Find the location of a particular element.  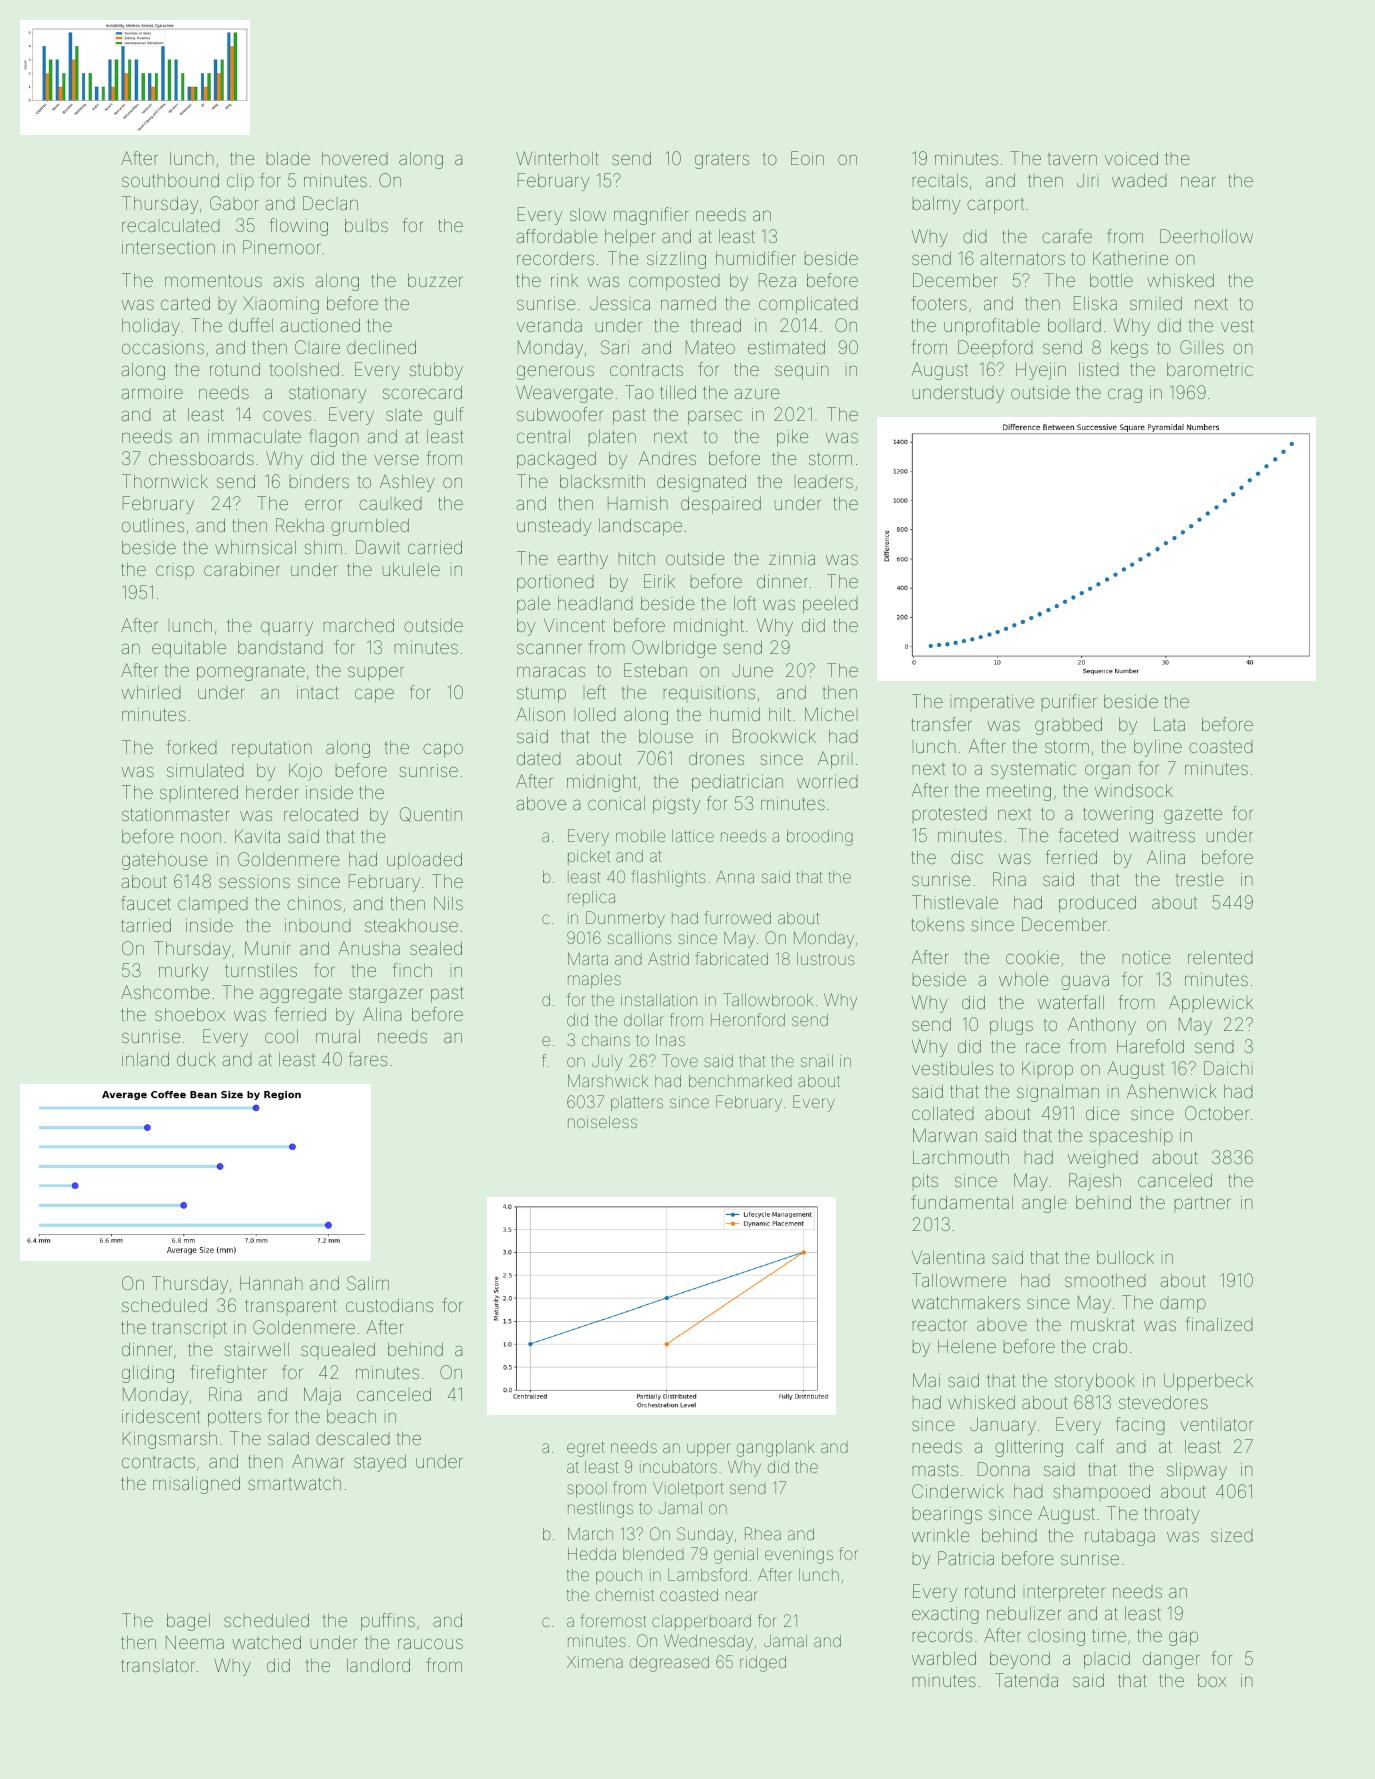

cookie is located at coordinates (1032, 957).
